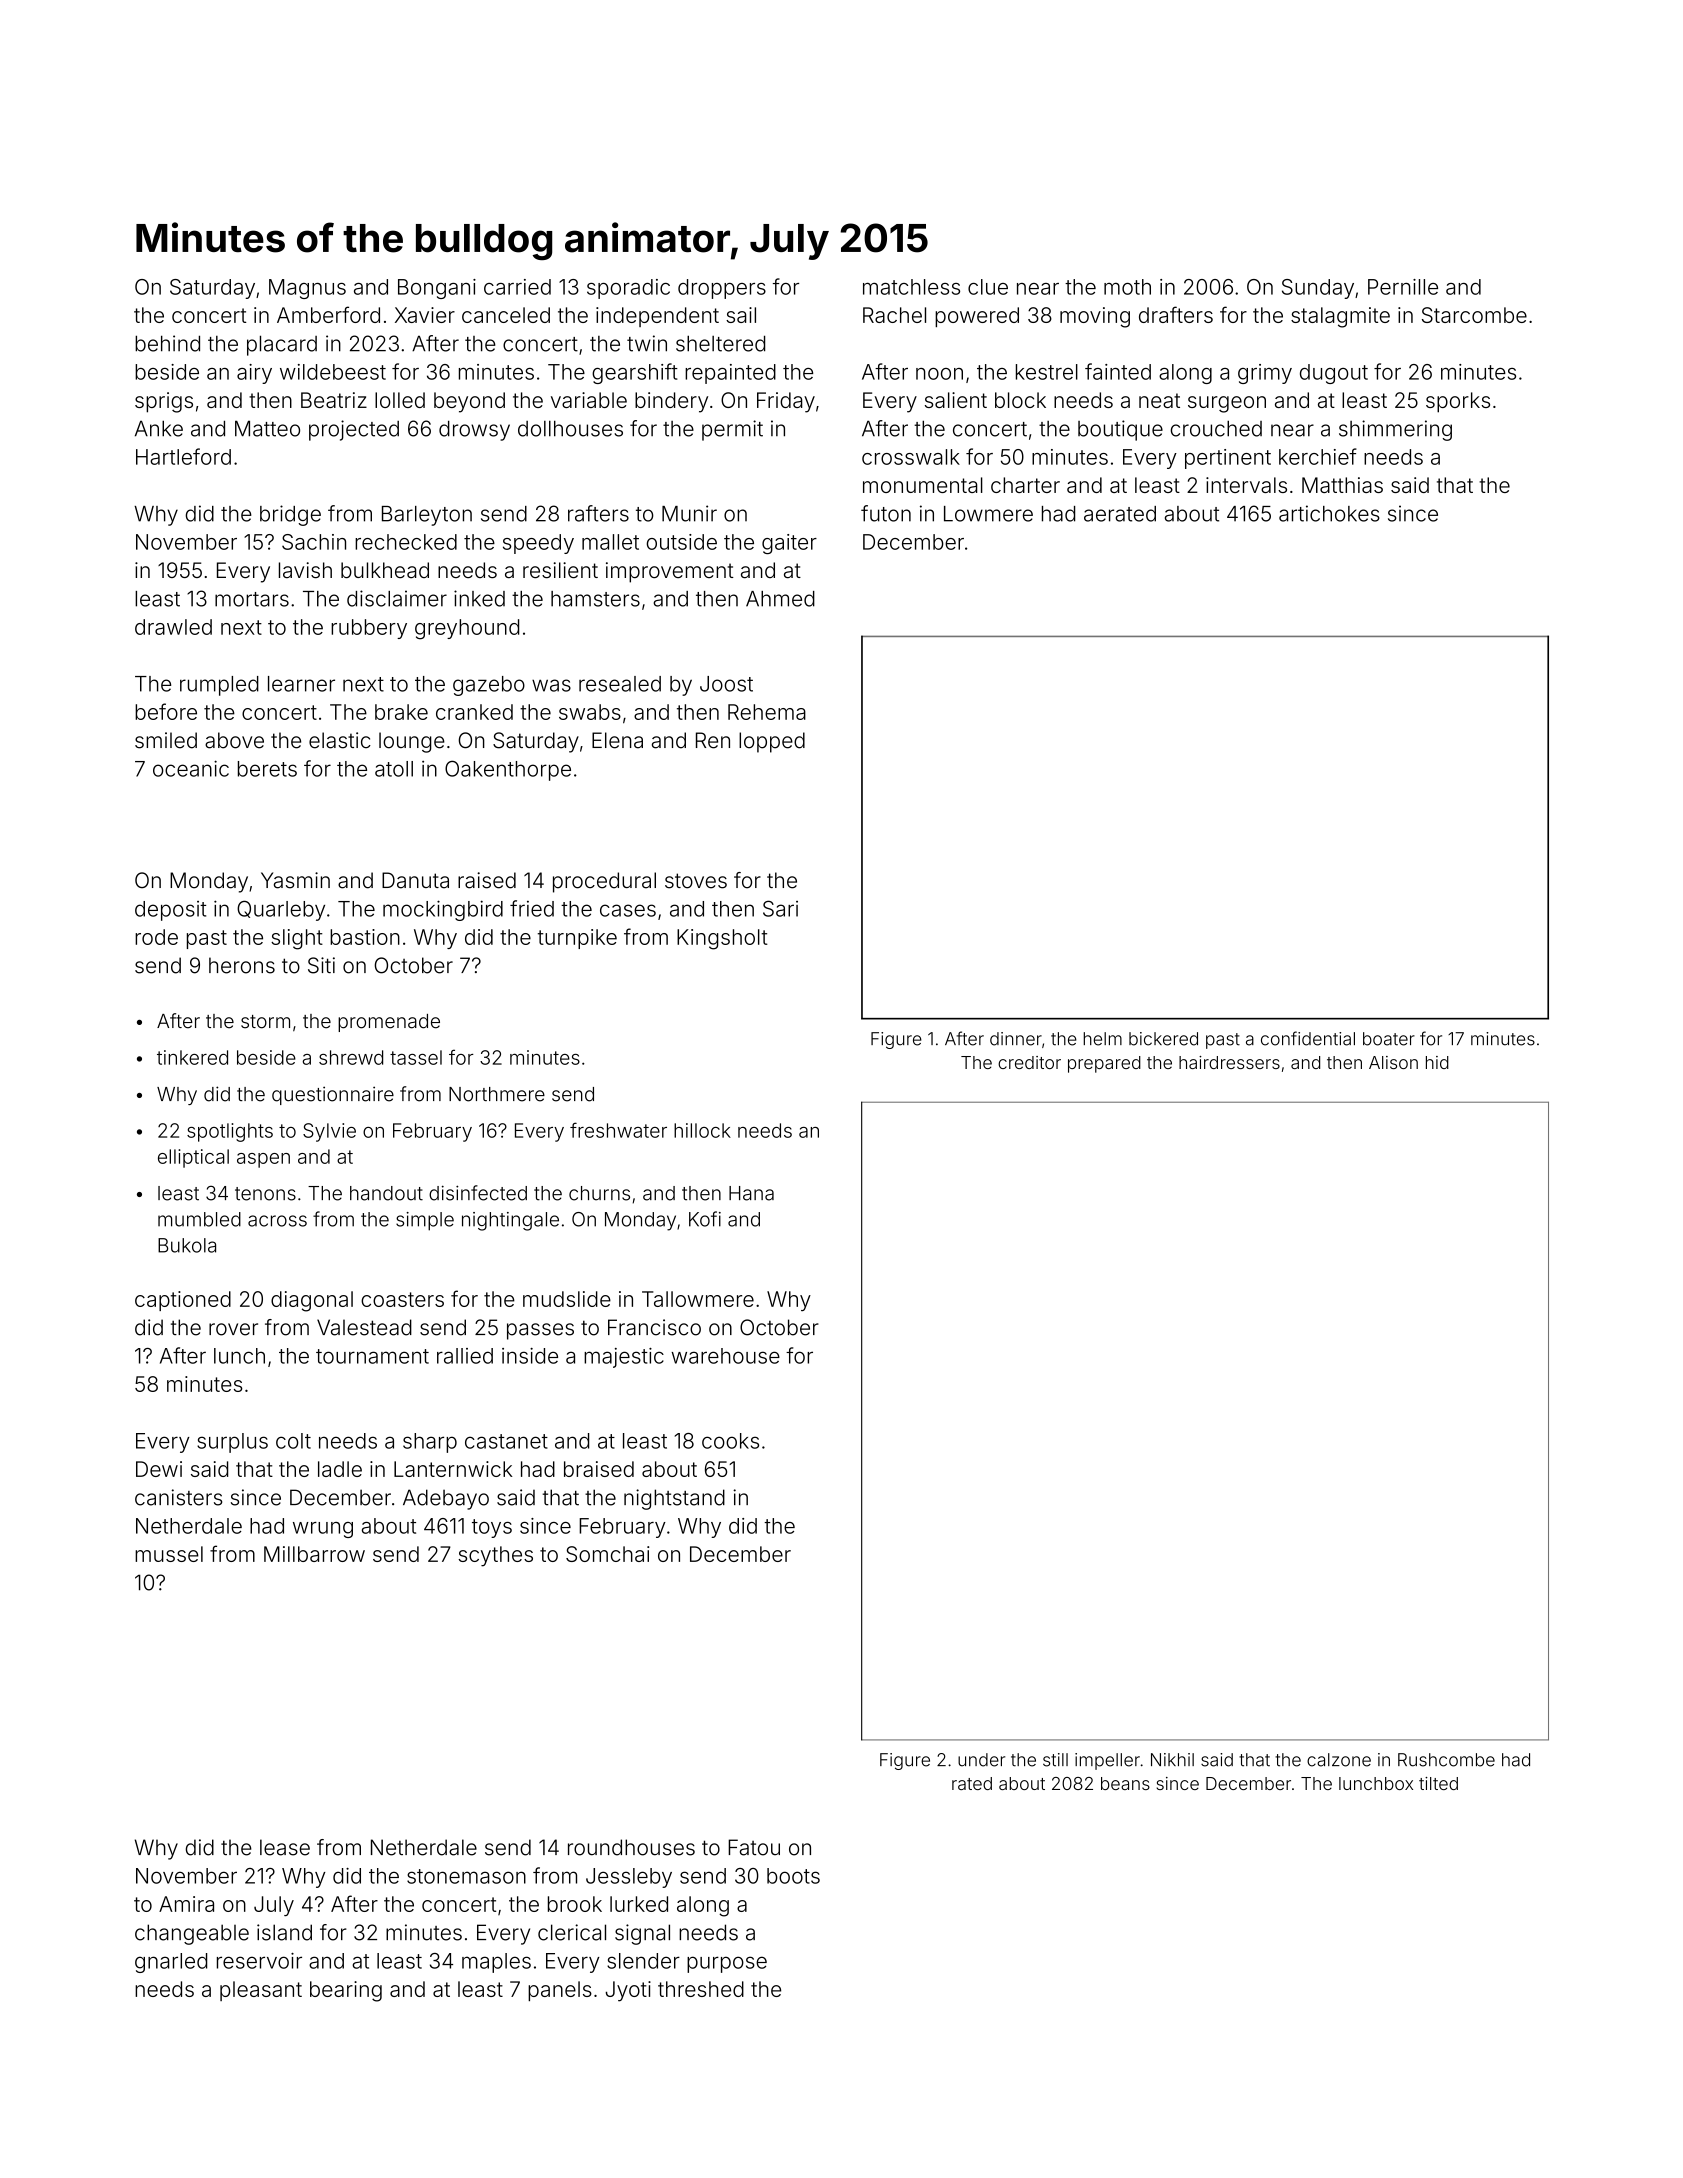 Image resolution: width=1683 pixels, height=2178 pixels. Describe the element at coordinates (1329, 513) in the screenshot. I see `artichokes` at that location.
